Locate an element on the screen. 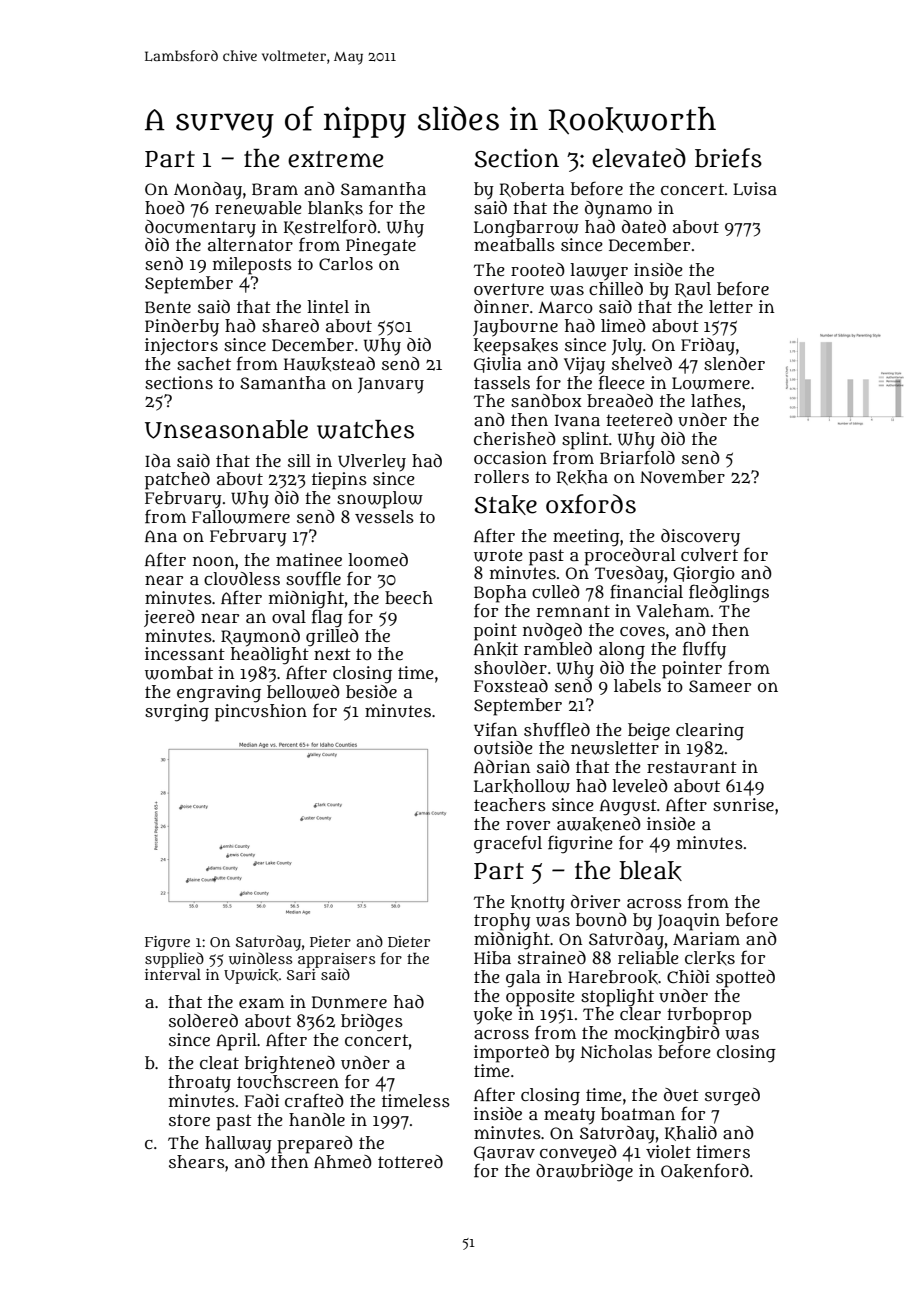 This screenshot has width=924, height=1314. Briarfold is located at coordinates (637, 457).
